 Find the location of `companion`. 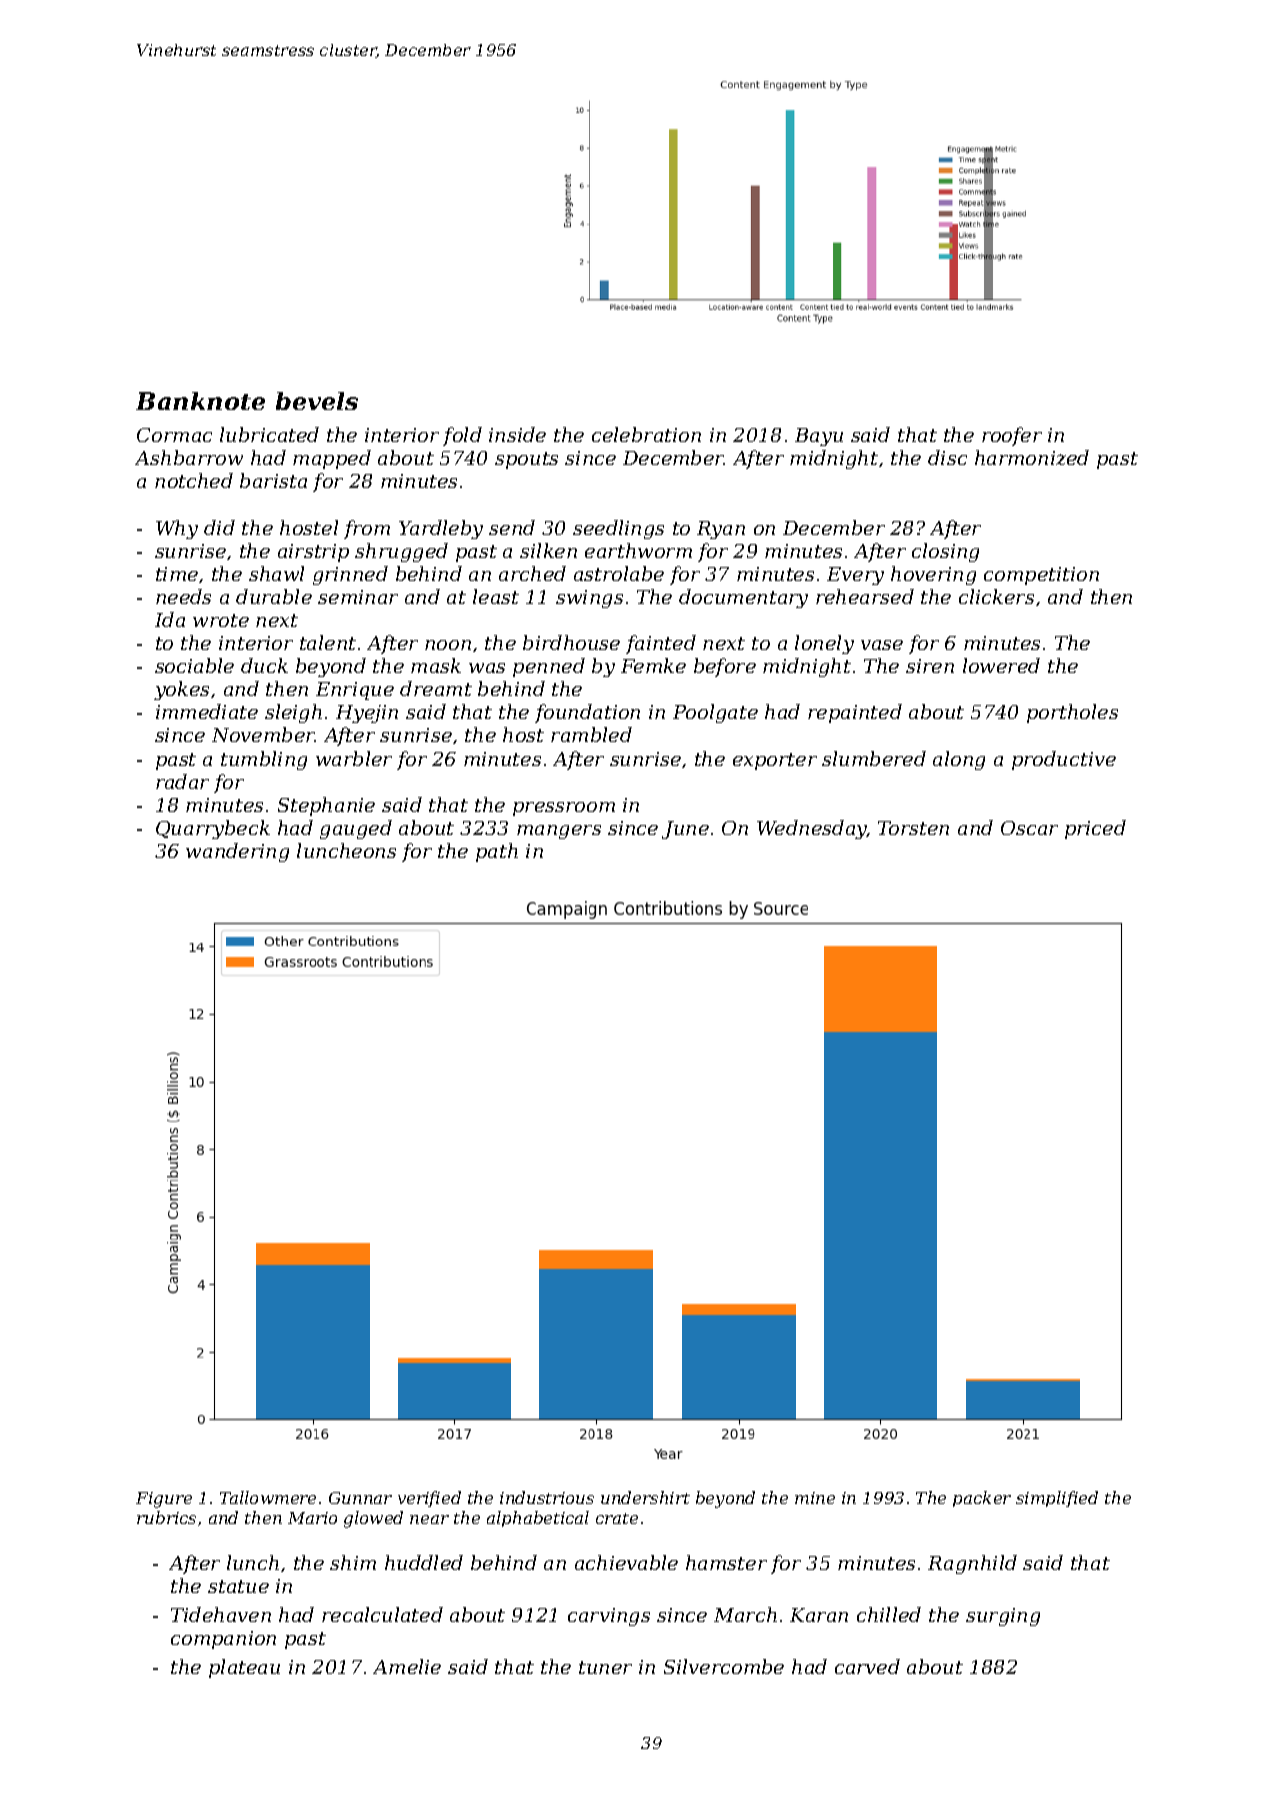

companion is located at coordinates (223, 1640).
